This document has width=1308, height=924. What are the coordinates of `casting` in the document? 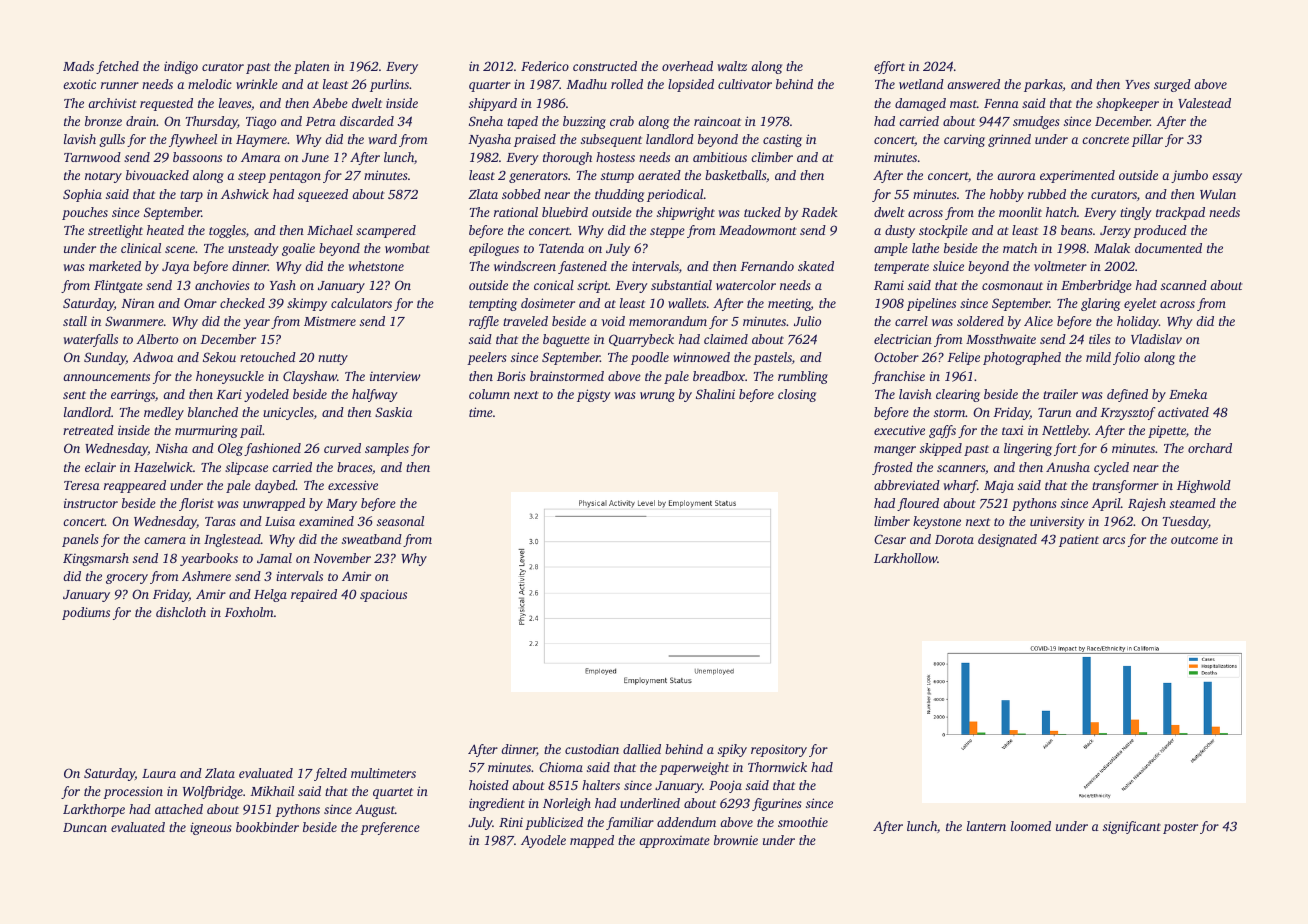 It's located at (782, 140).
